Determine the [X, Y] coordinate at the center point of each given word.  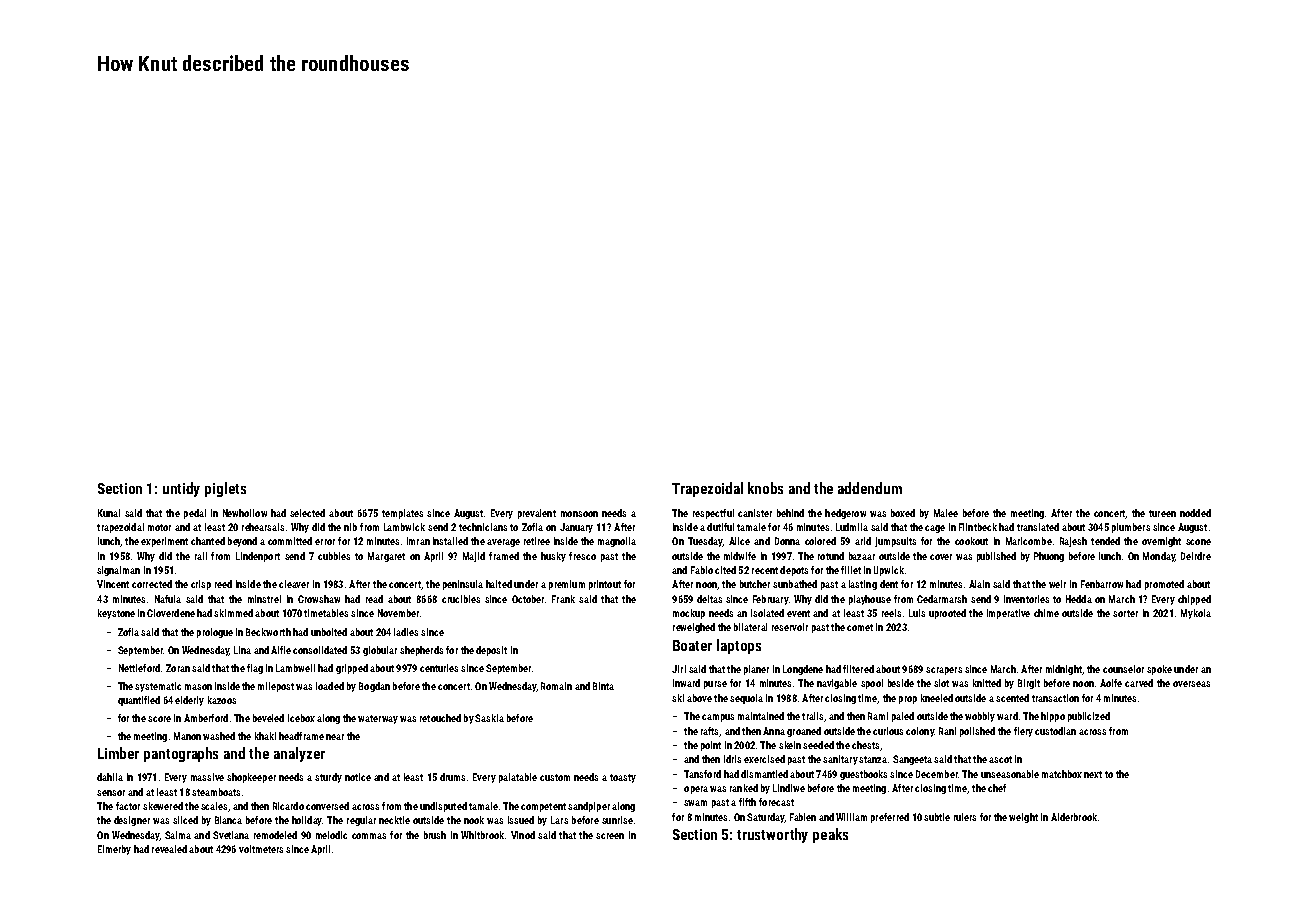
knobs [765, 488]
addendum [870, 488]
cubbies [334, 556]
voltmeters [261, 849]
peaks [830, 835]
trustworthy [772, 835]
